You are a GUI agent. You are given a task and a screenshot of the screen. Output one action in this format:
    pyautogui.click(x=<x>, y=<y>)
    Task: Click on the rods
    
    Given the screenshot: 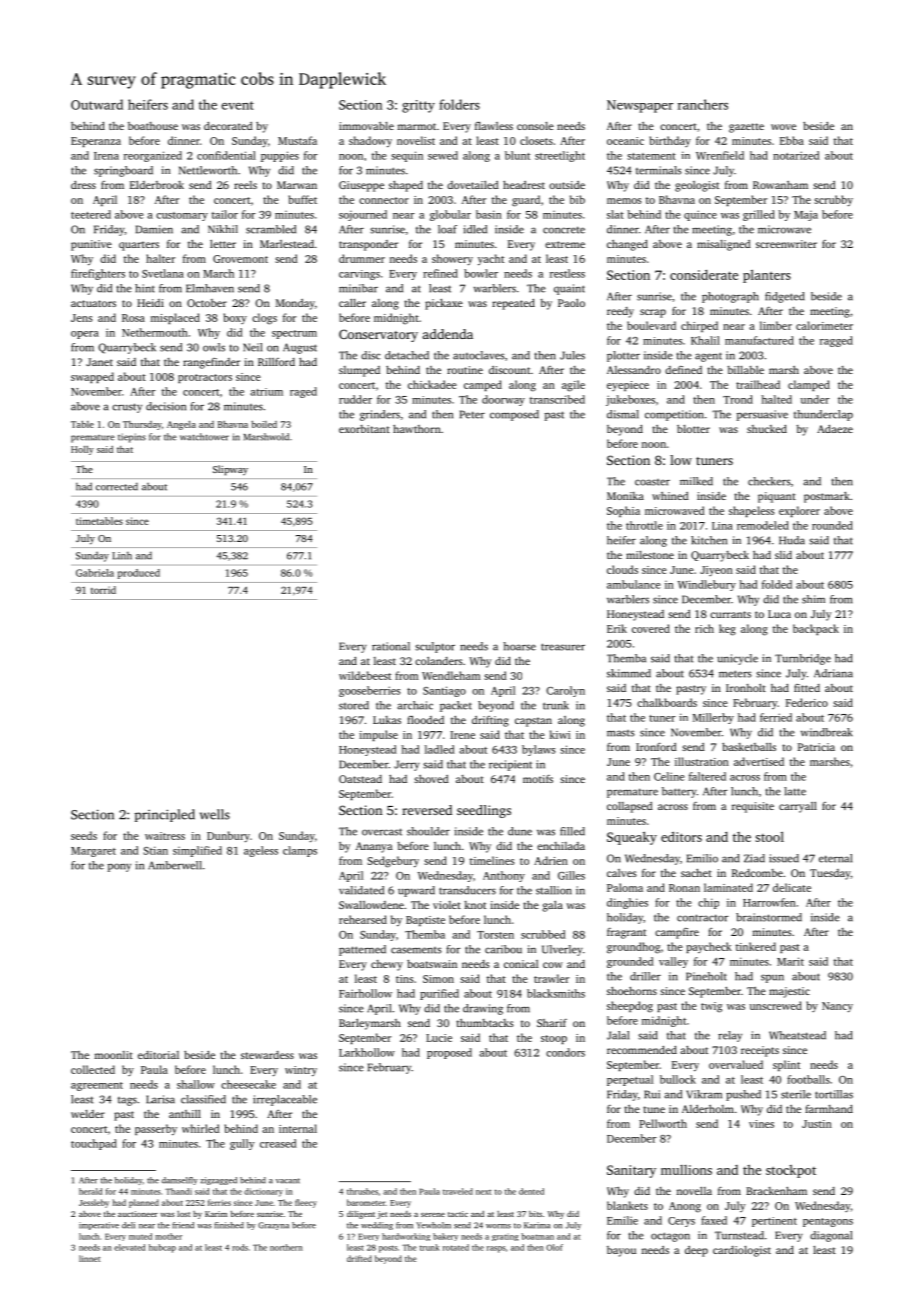 What is the action you would take?
    pyautogui.click(x=240, y=1247)
